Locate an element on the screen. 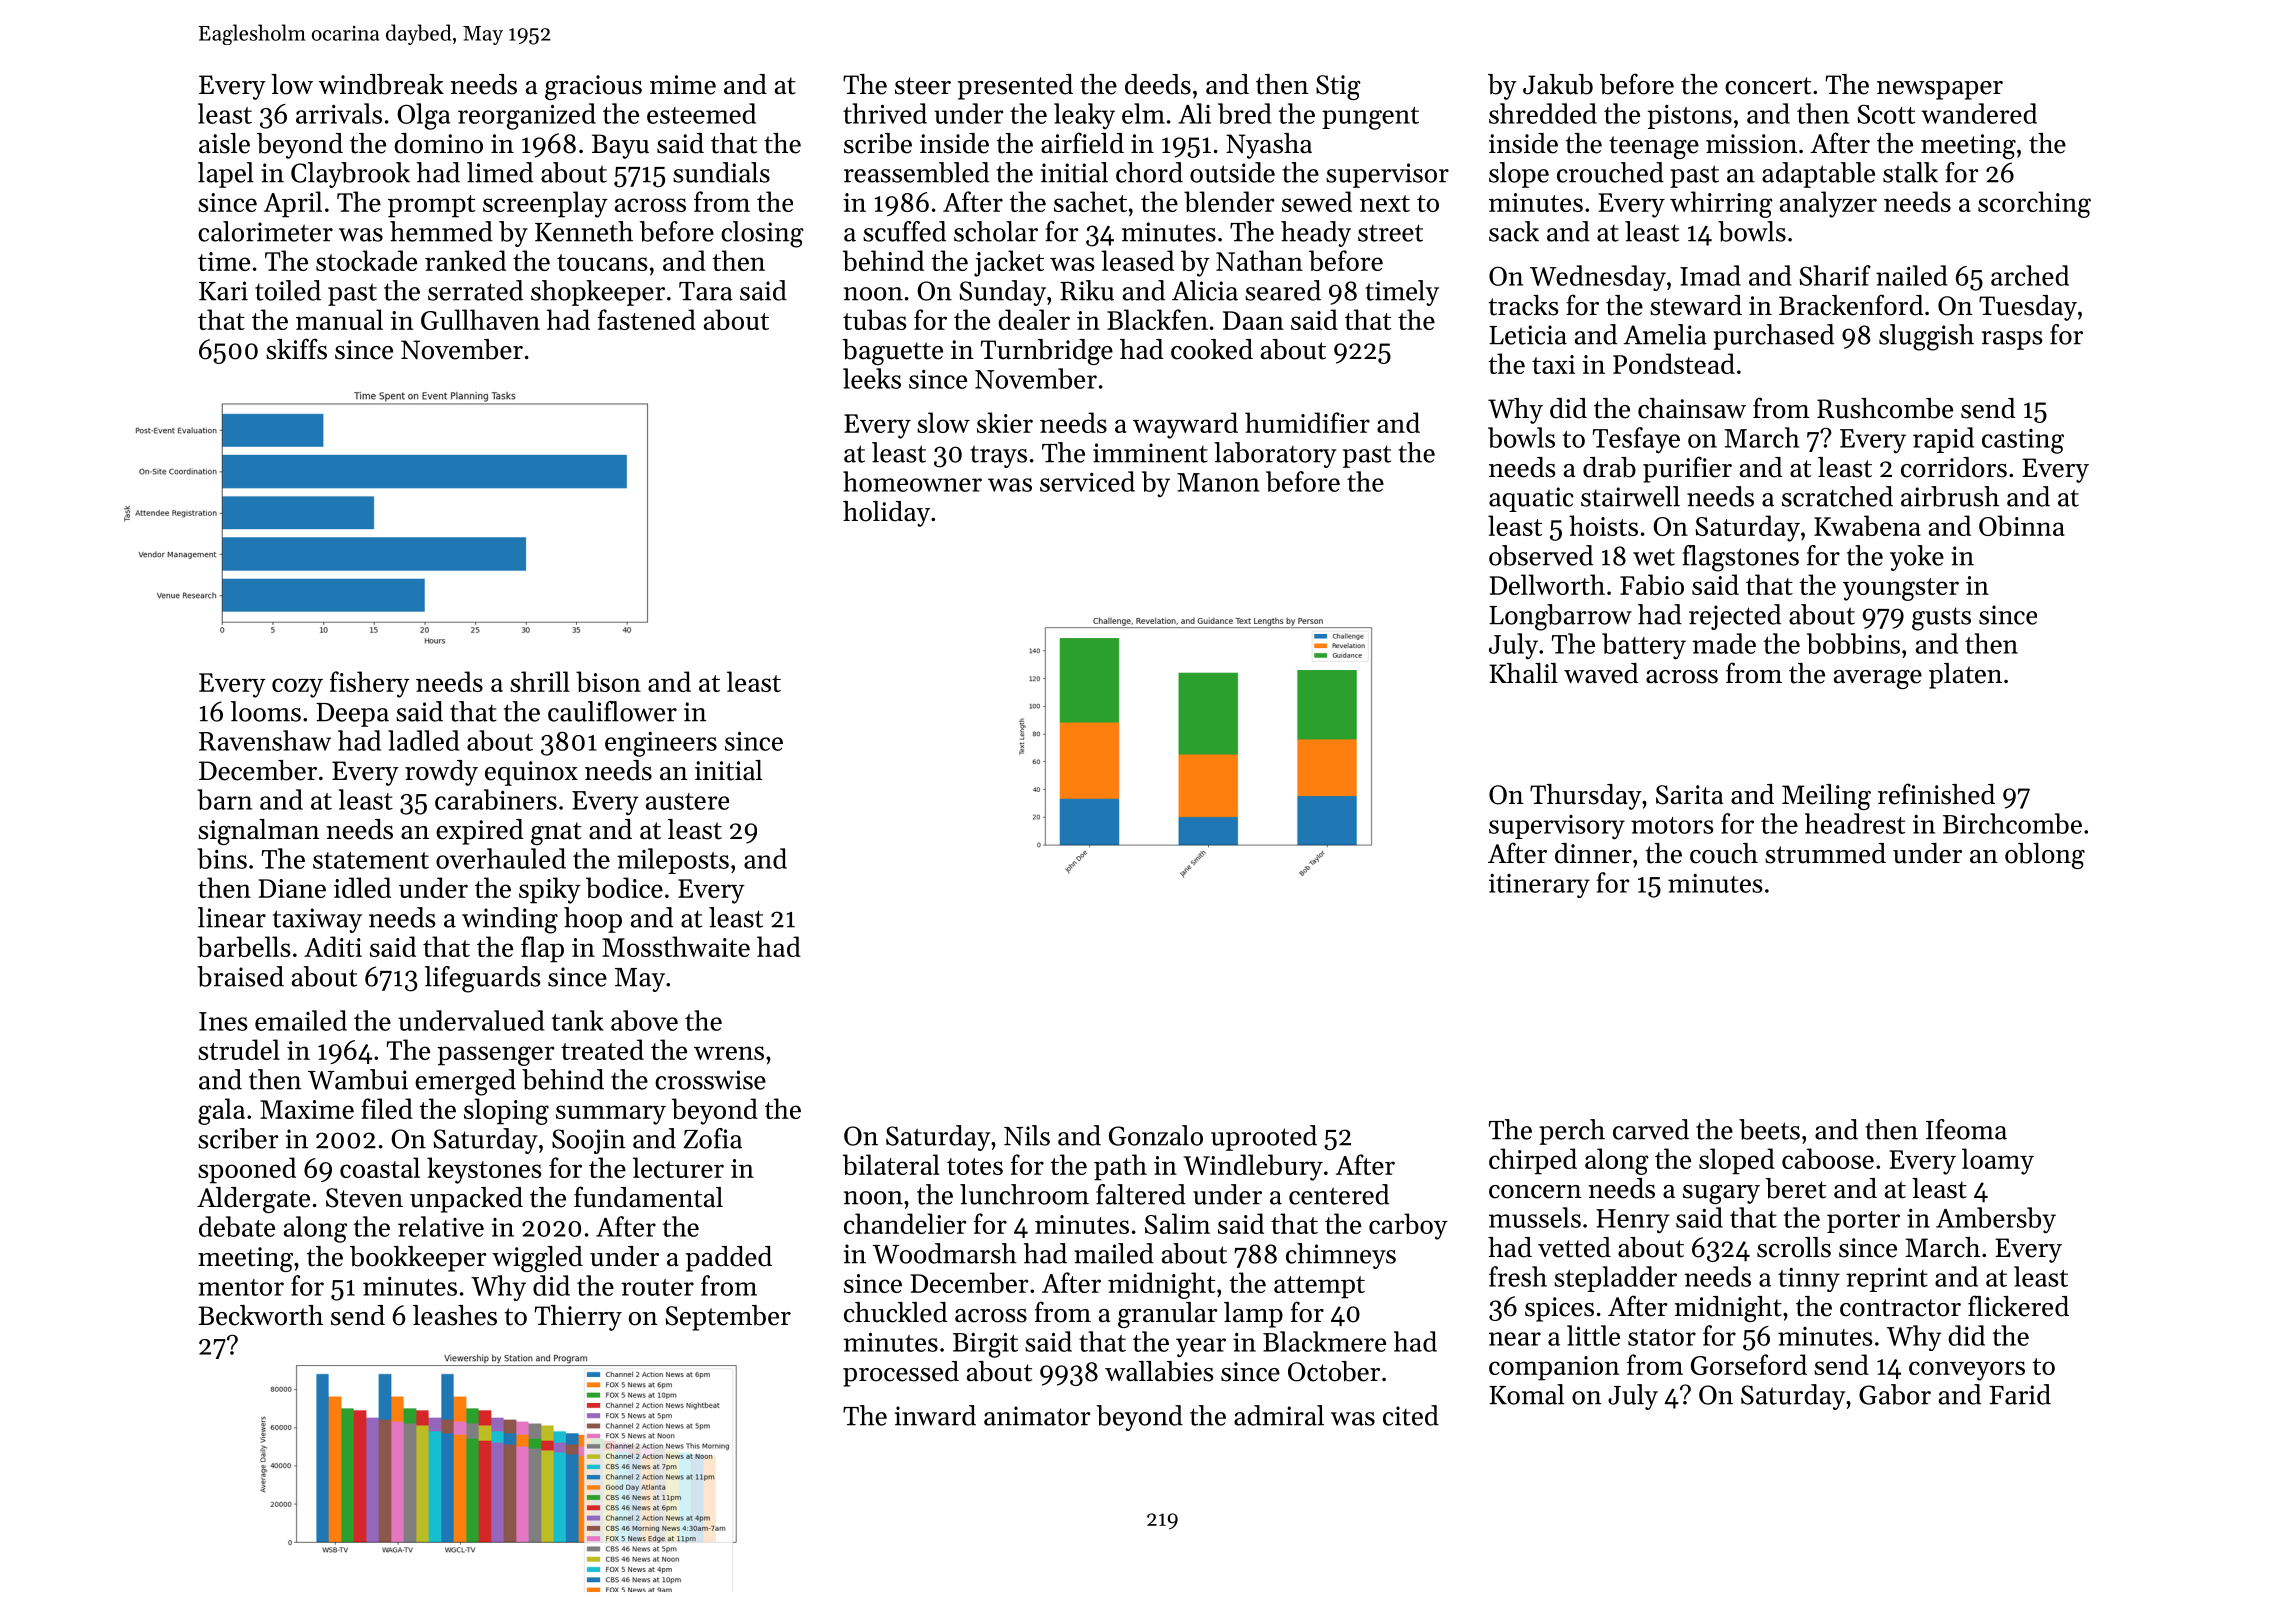 The height and width of the screenshot is (1620, 2292). rejected is located at coordinates (1735, 617).
